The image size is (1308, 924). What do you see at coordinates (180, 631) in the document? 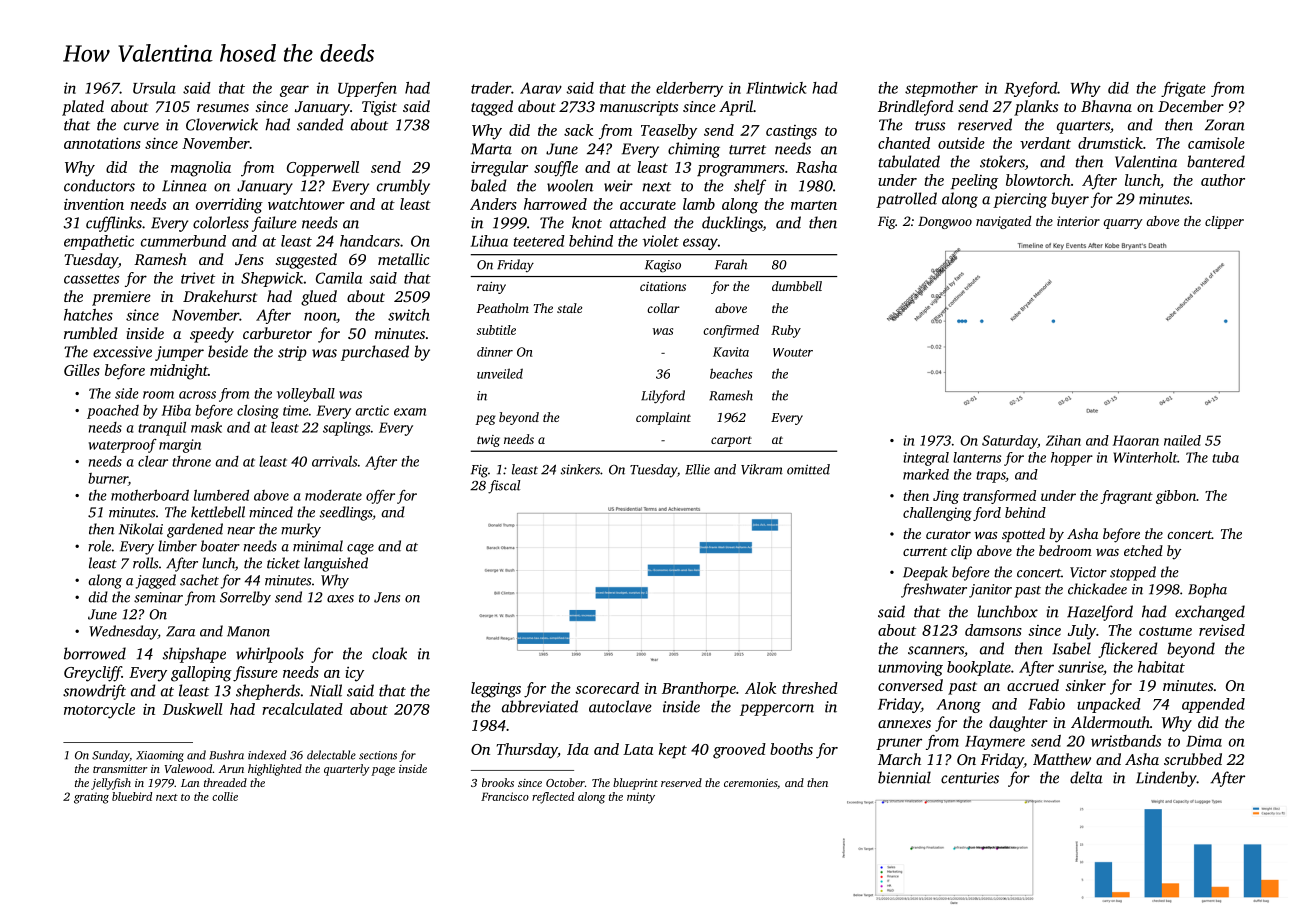
I see `Zara` at bounding box center [180, 631].
